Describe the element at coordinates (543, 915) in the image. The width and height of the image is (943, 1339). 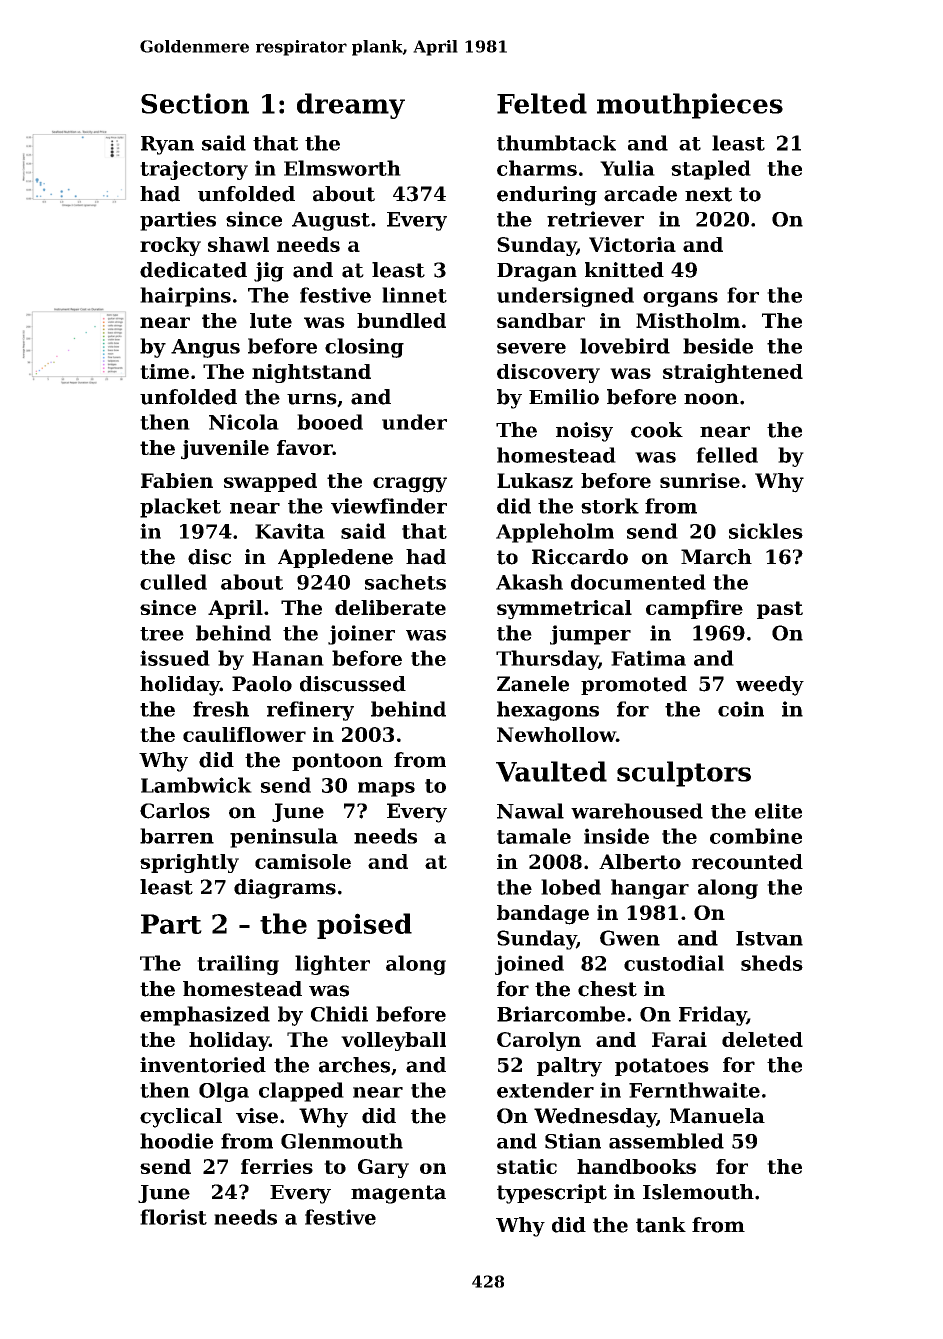
I see `bandage` at that location.
